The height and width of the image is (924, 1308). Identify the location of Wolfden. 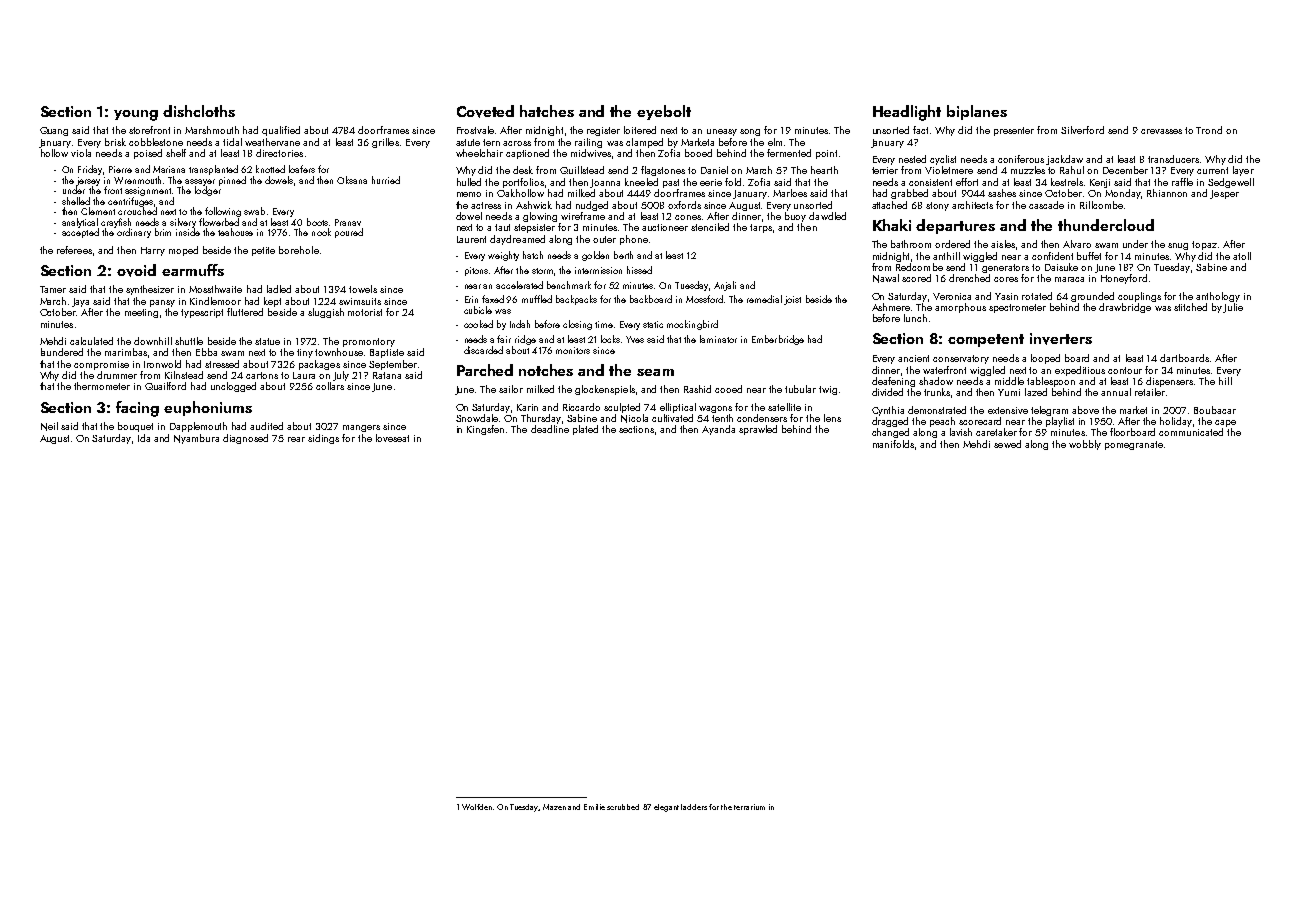
(477, 807).
